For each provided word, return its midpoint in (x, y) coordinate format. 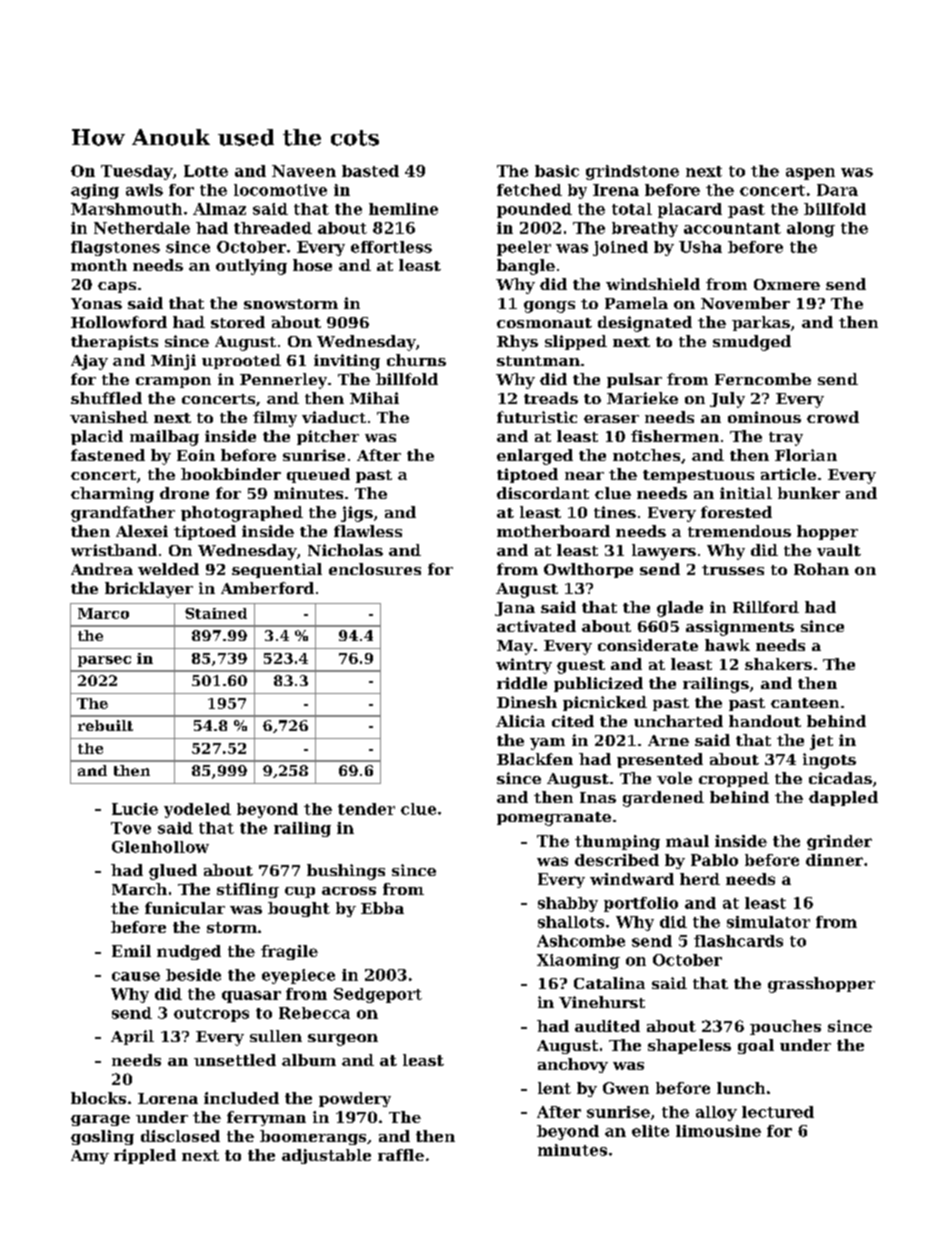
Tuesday (137, 172)
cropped (734, 779)
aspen (810, 174)
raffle (401, 1155)
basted (370, 171)
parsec (104, 661)
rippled (145, 1156)
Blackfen (535, 759)
